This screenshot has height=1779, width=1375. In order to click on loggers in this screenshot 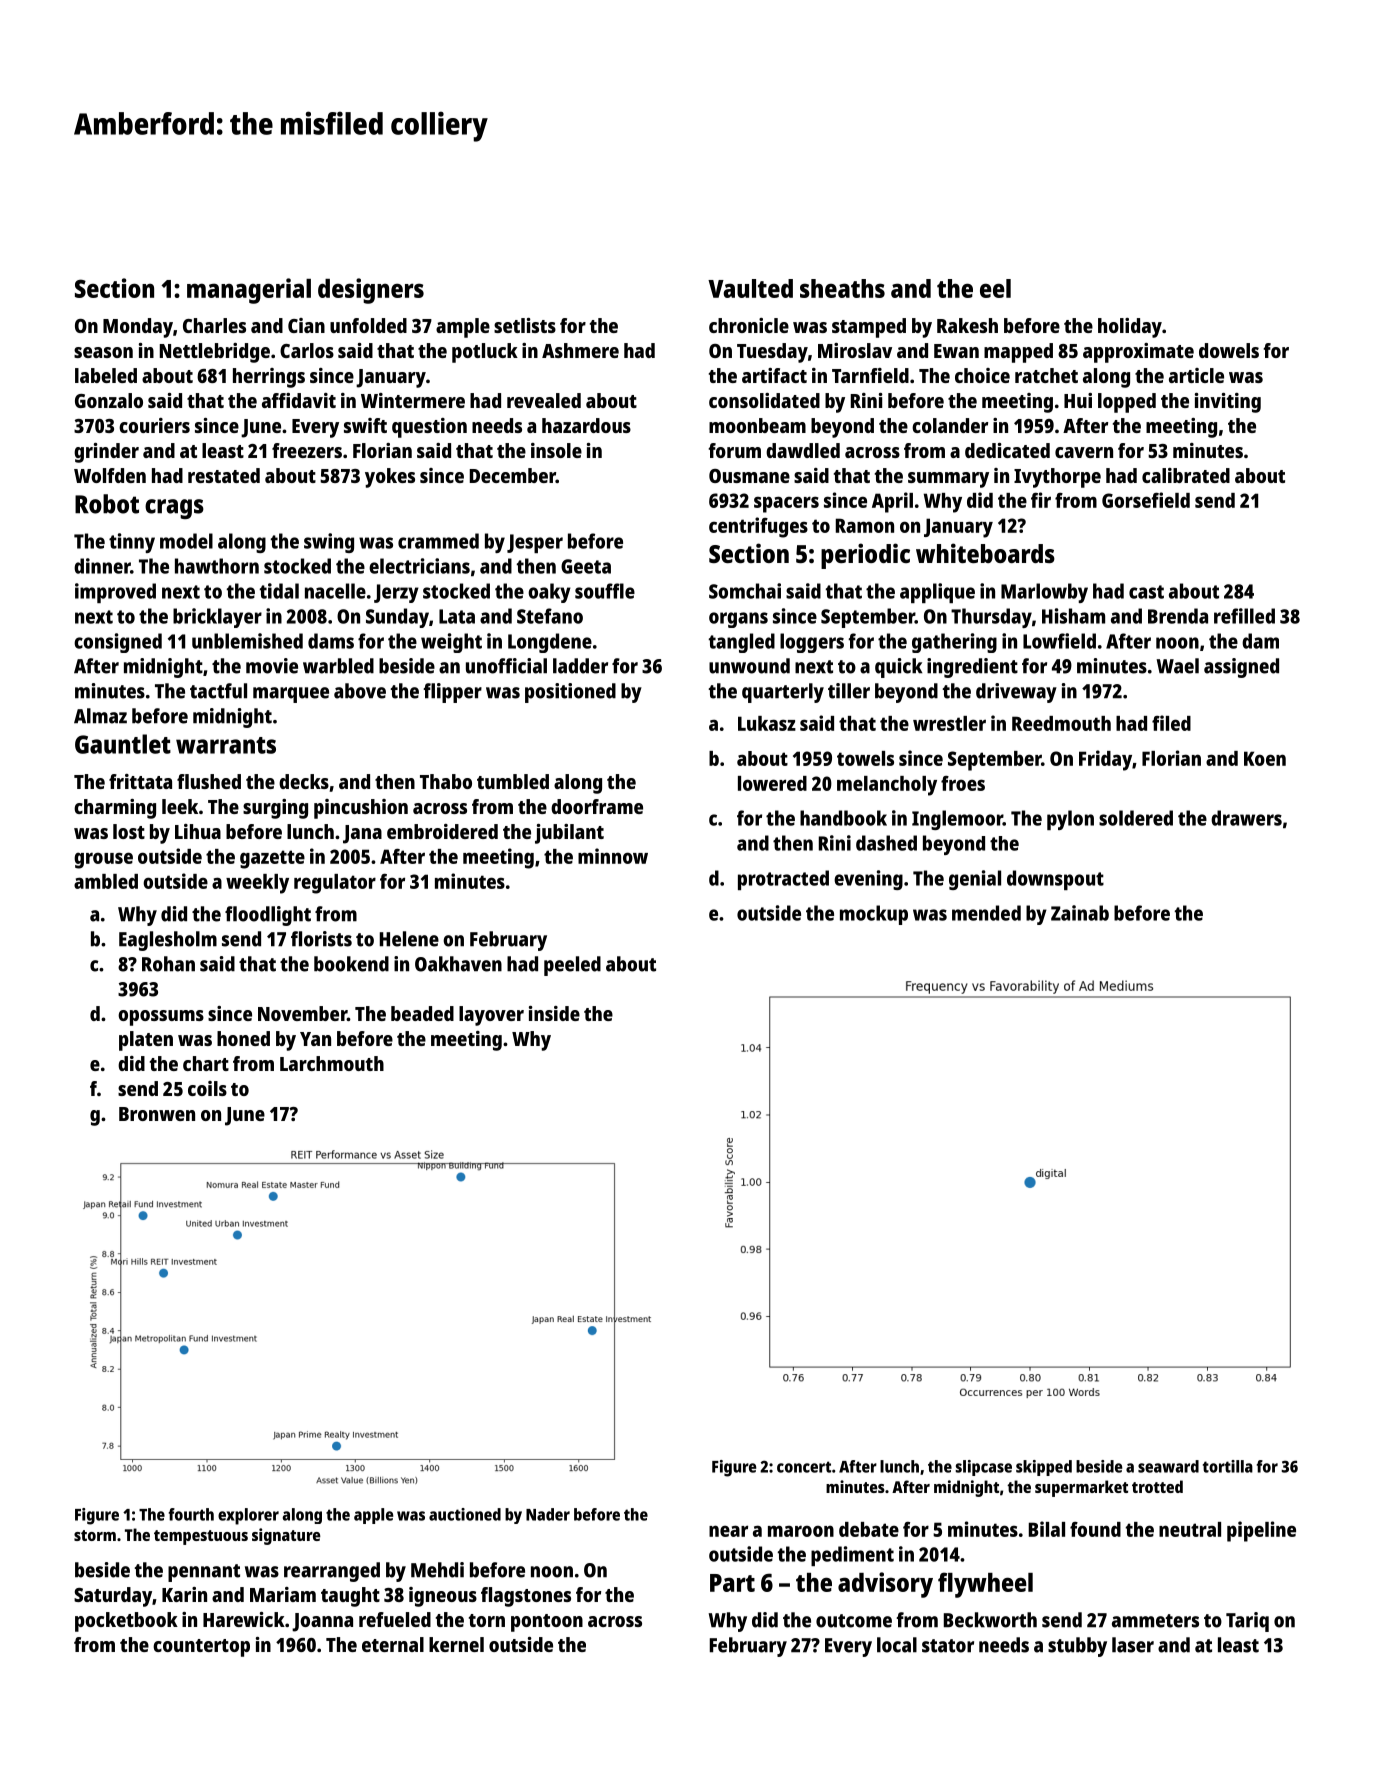, I will do `click(812, 643)`.
